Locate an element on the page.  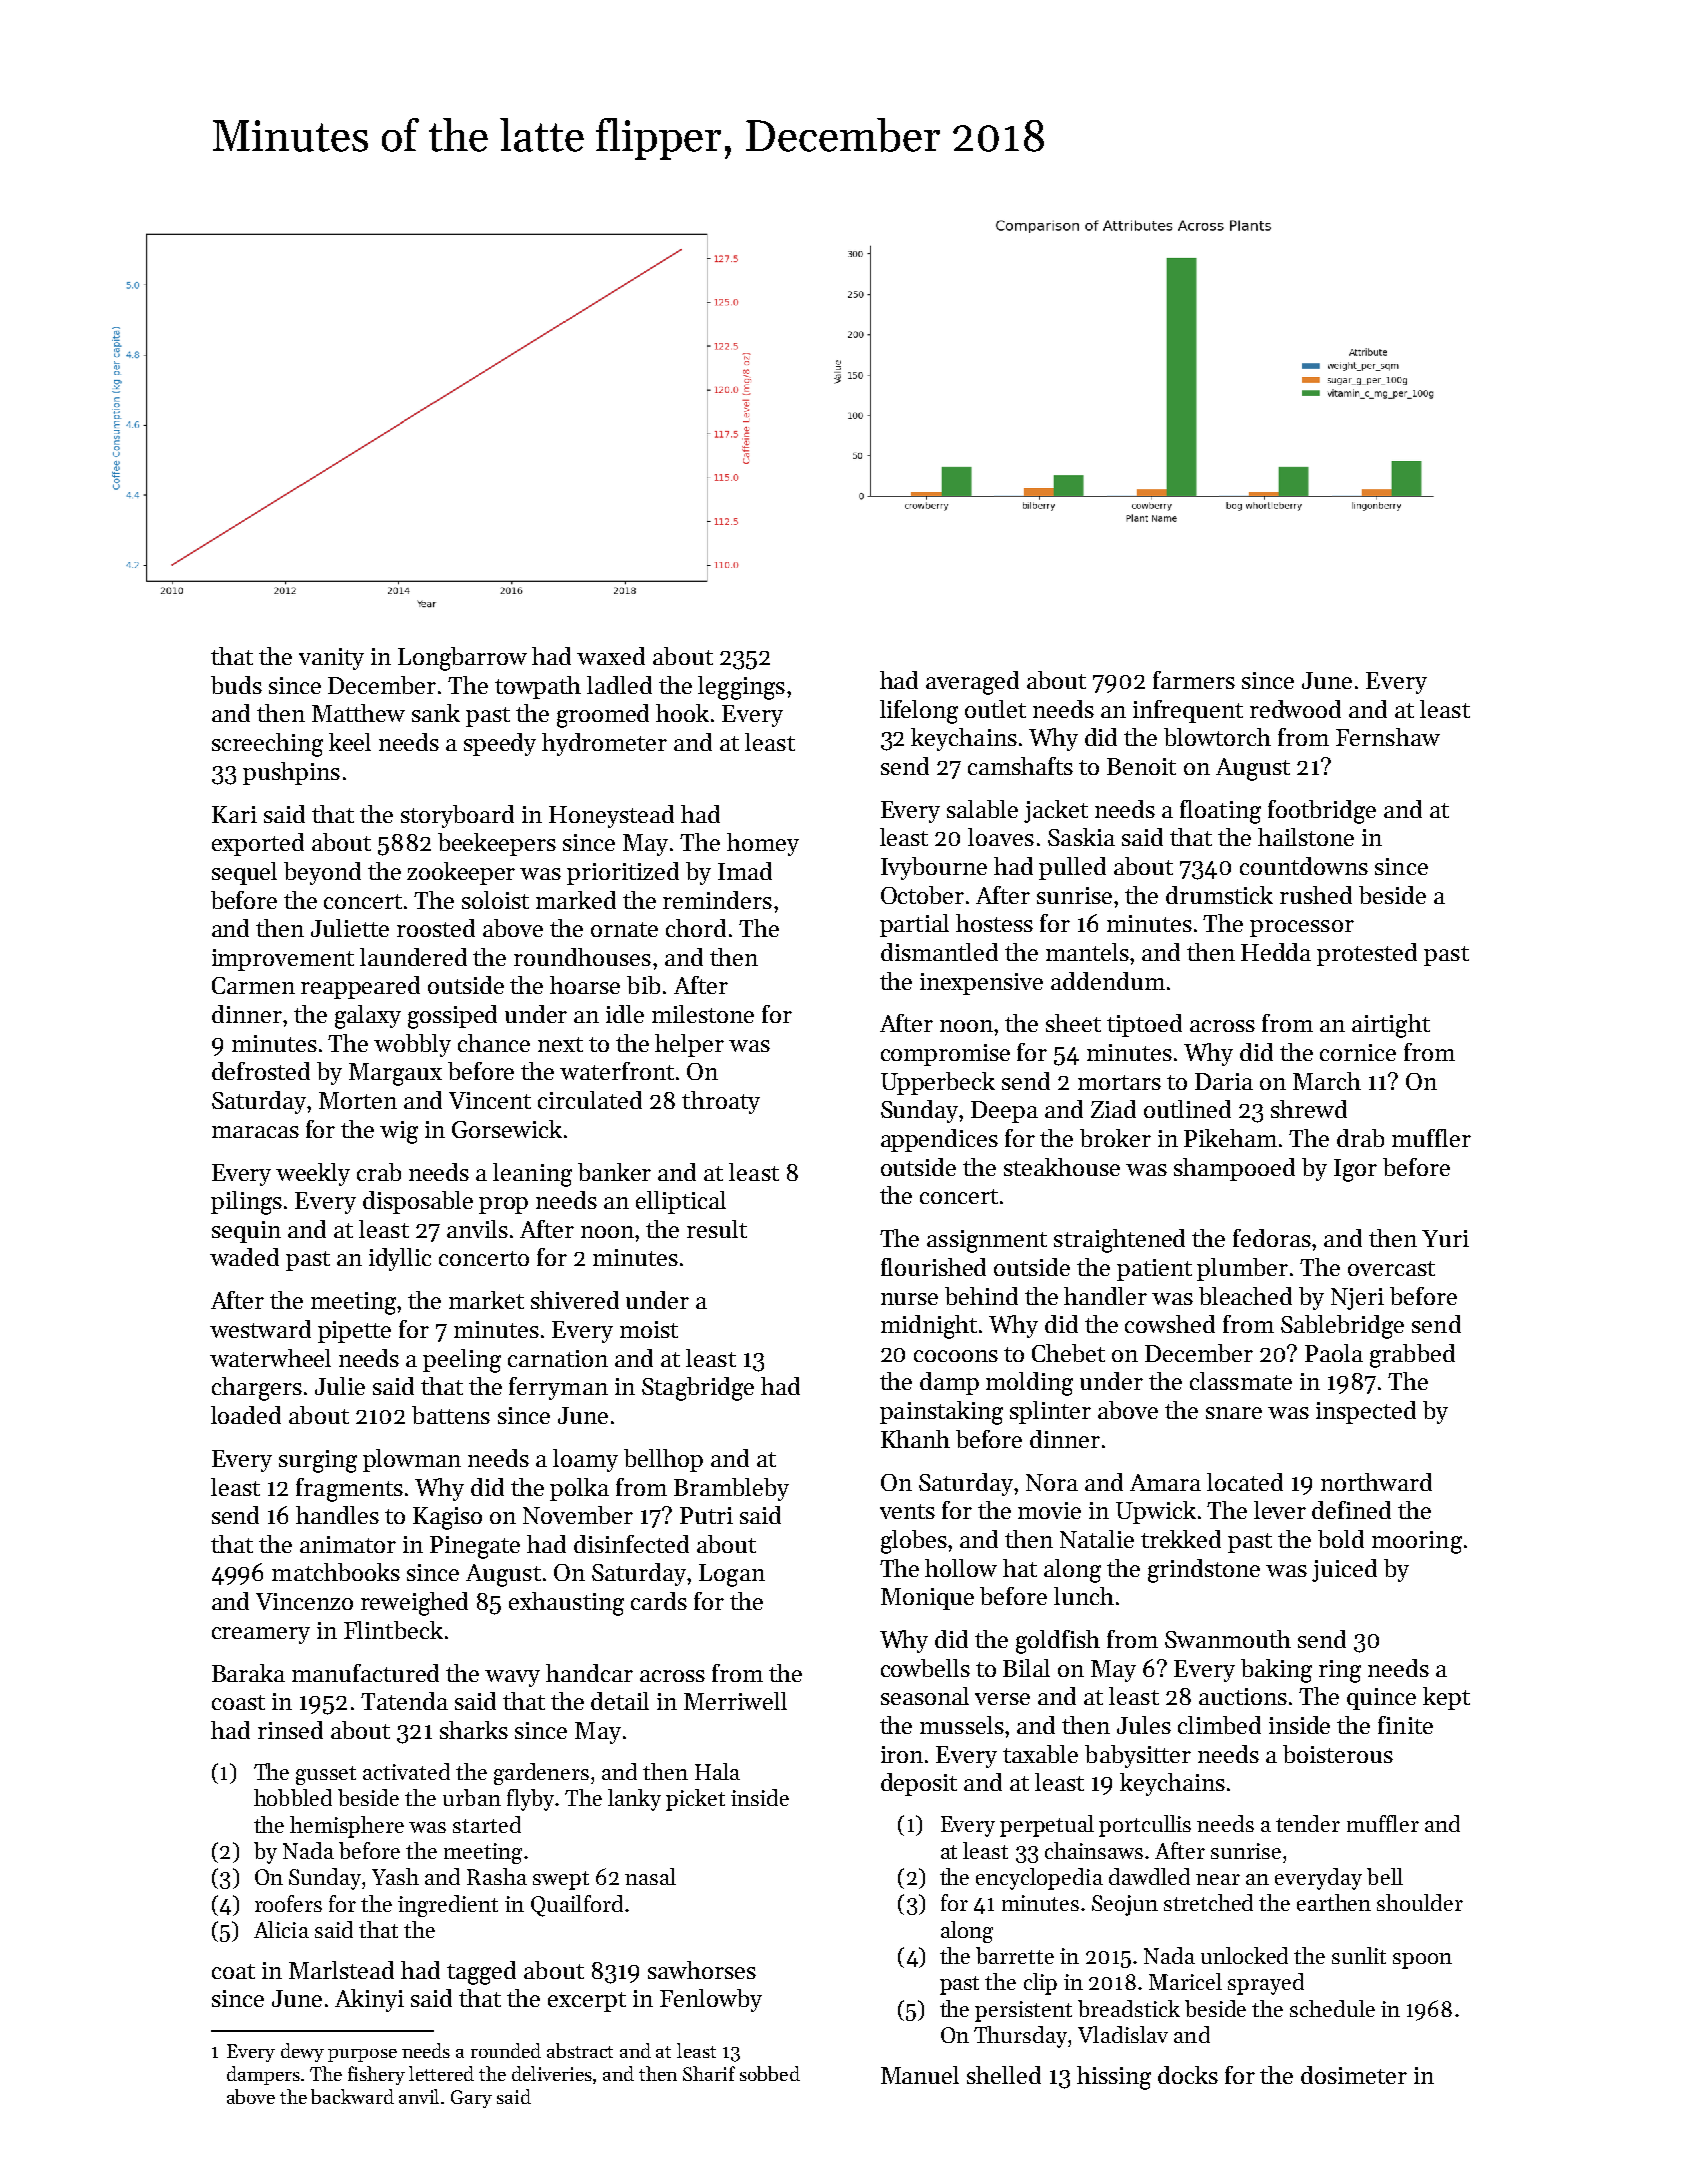
kept is located at coordinates (1446, 1698).
